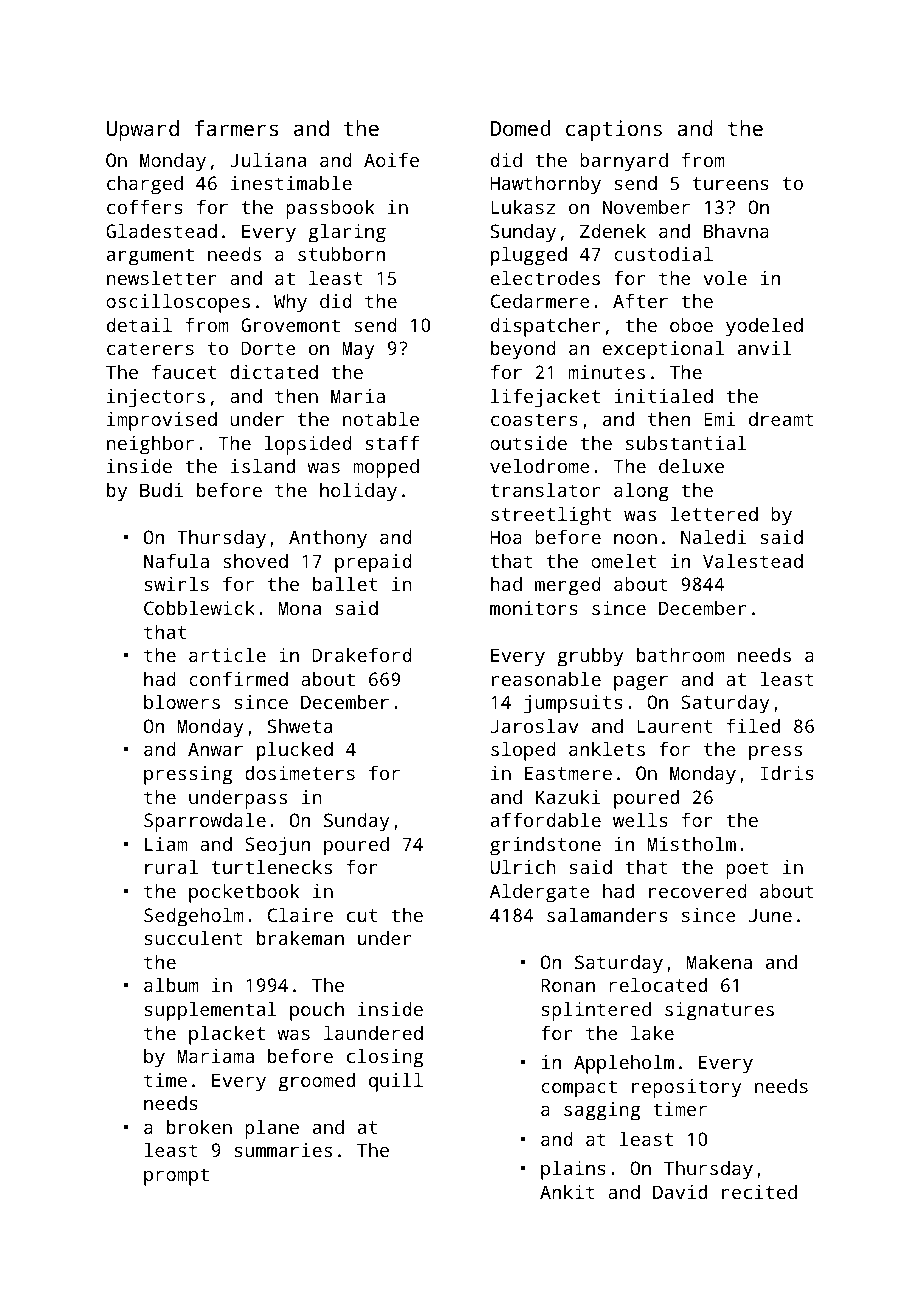 The height and width of the page is (1311, 924). Describe the element at coordinates (614, 130) in the page. I see `captions` at that location.
